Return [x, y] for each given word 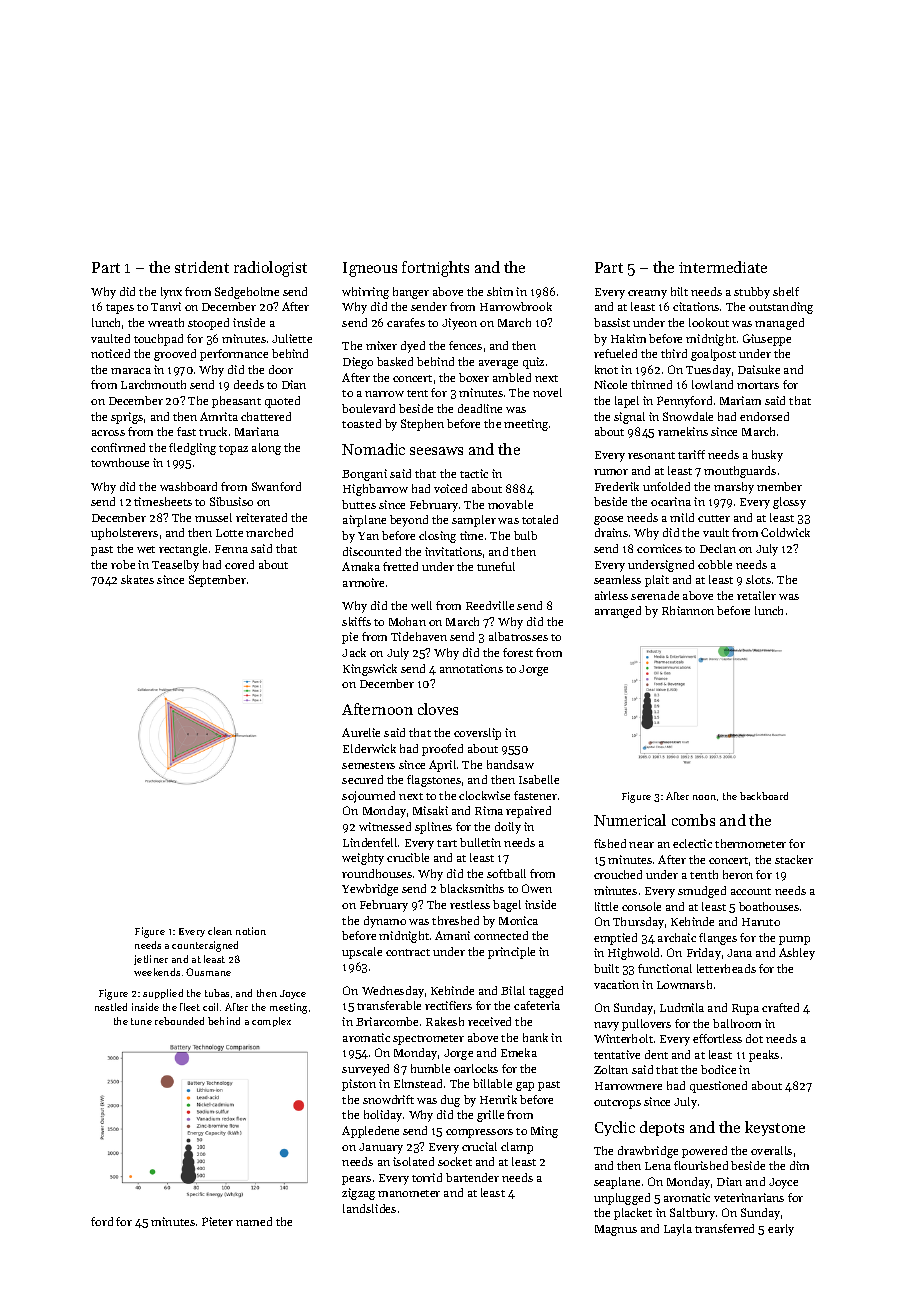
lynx [171, 293]
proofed [442, 750]
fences [465, 345]
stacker [794, 859]
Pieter [217, 1221]
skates [137, 579]
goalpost [713, 355]
